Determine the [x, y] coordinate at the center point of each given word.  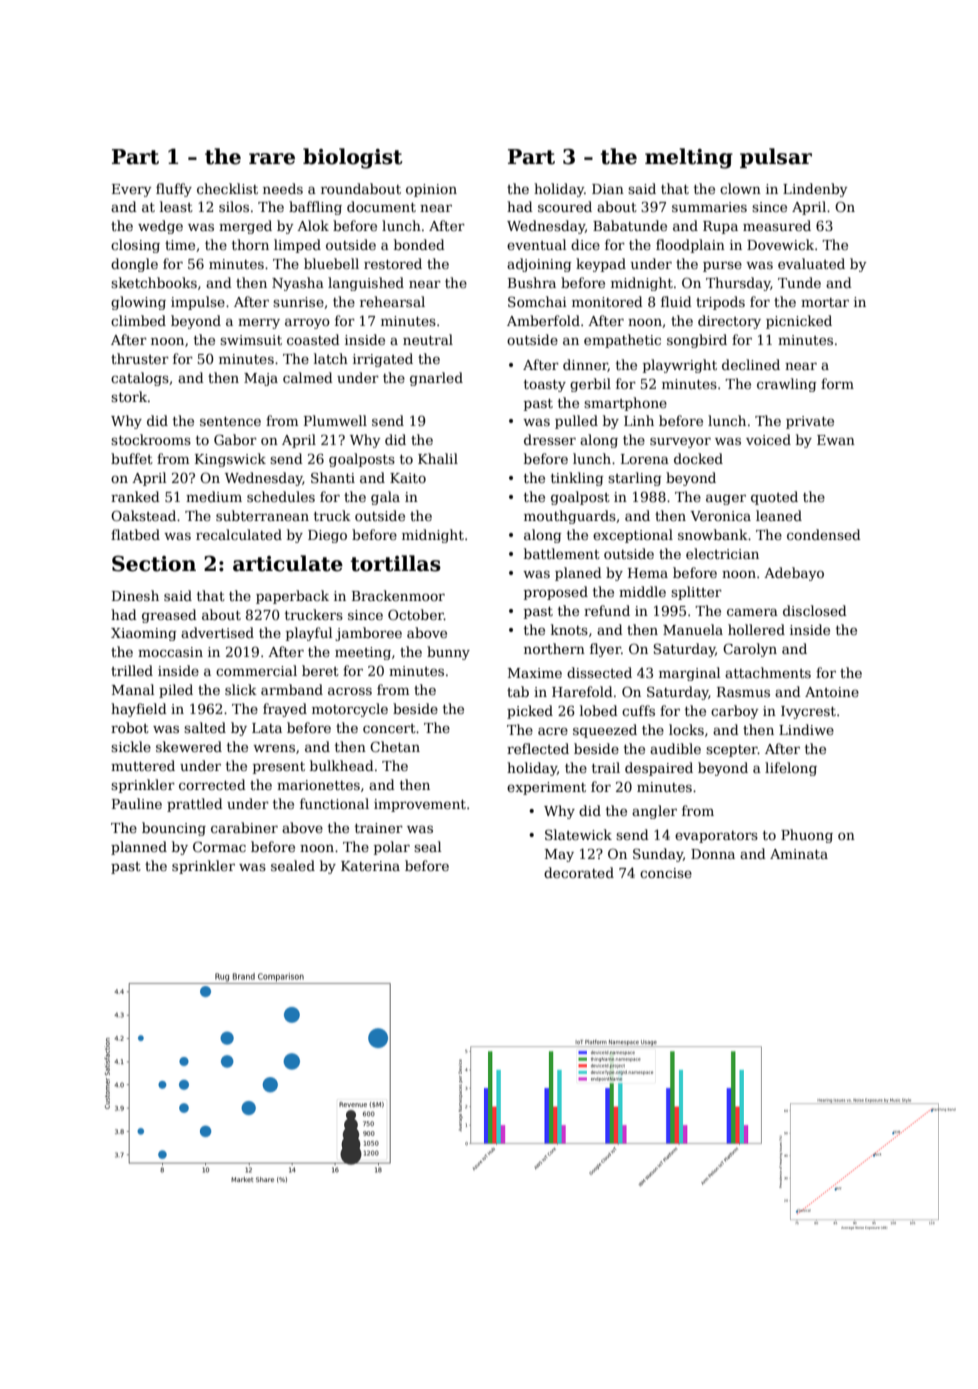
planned [139, 848]
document [381, 206]
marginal [689, 674]
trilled [132, 670]
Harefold [582, 691]
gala [385, 498]
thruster [140, 358]
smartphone [625, 404]
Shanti [333, 477]
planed [578, 574]
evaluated [811, 263]
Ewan [836, 440]
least [176, 206]
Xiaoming [143, 634]
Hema [648, 573]
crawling [786, 385]
